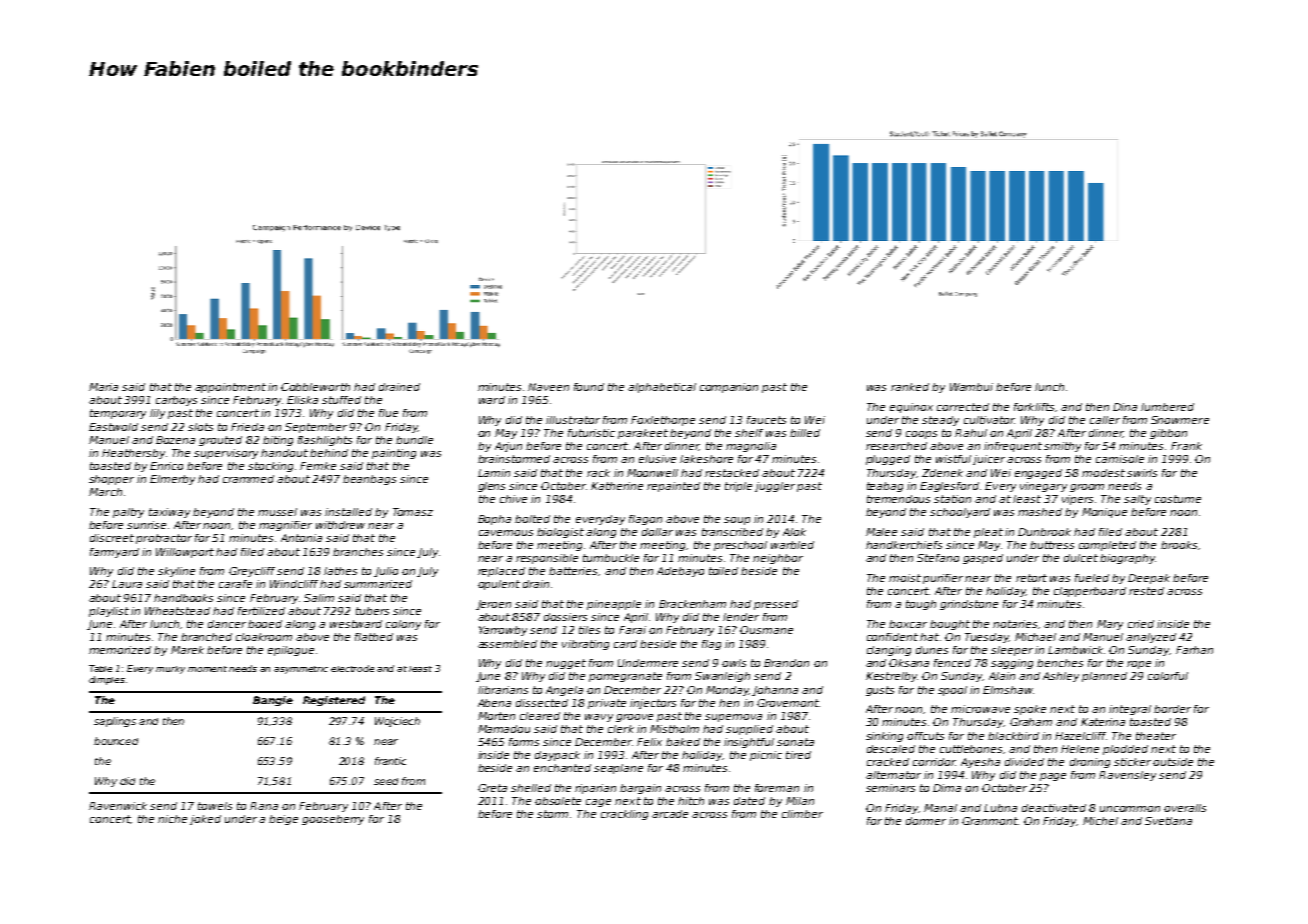  What do you see at coordinates (573, 420) in the screenshot?
I see `illustrator` at bounding box center [573, 420].
